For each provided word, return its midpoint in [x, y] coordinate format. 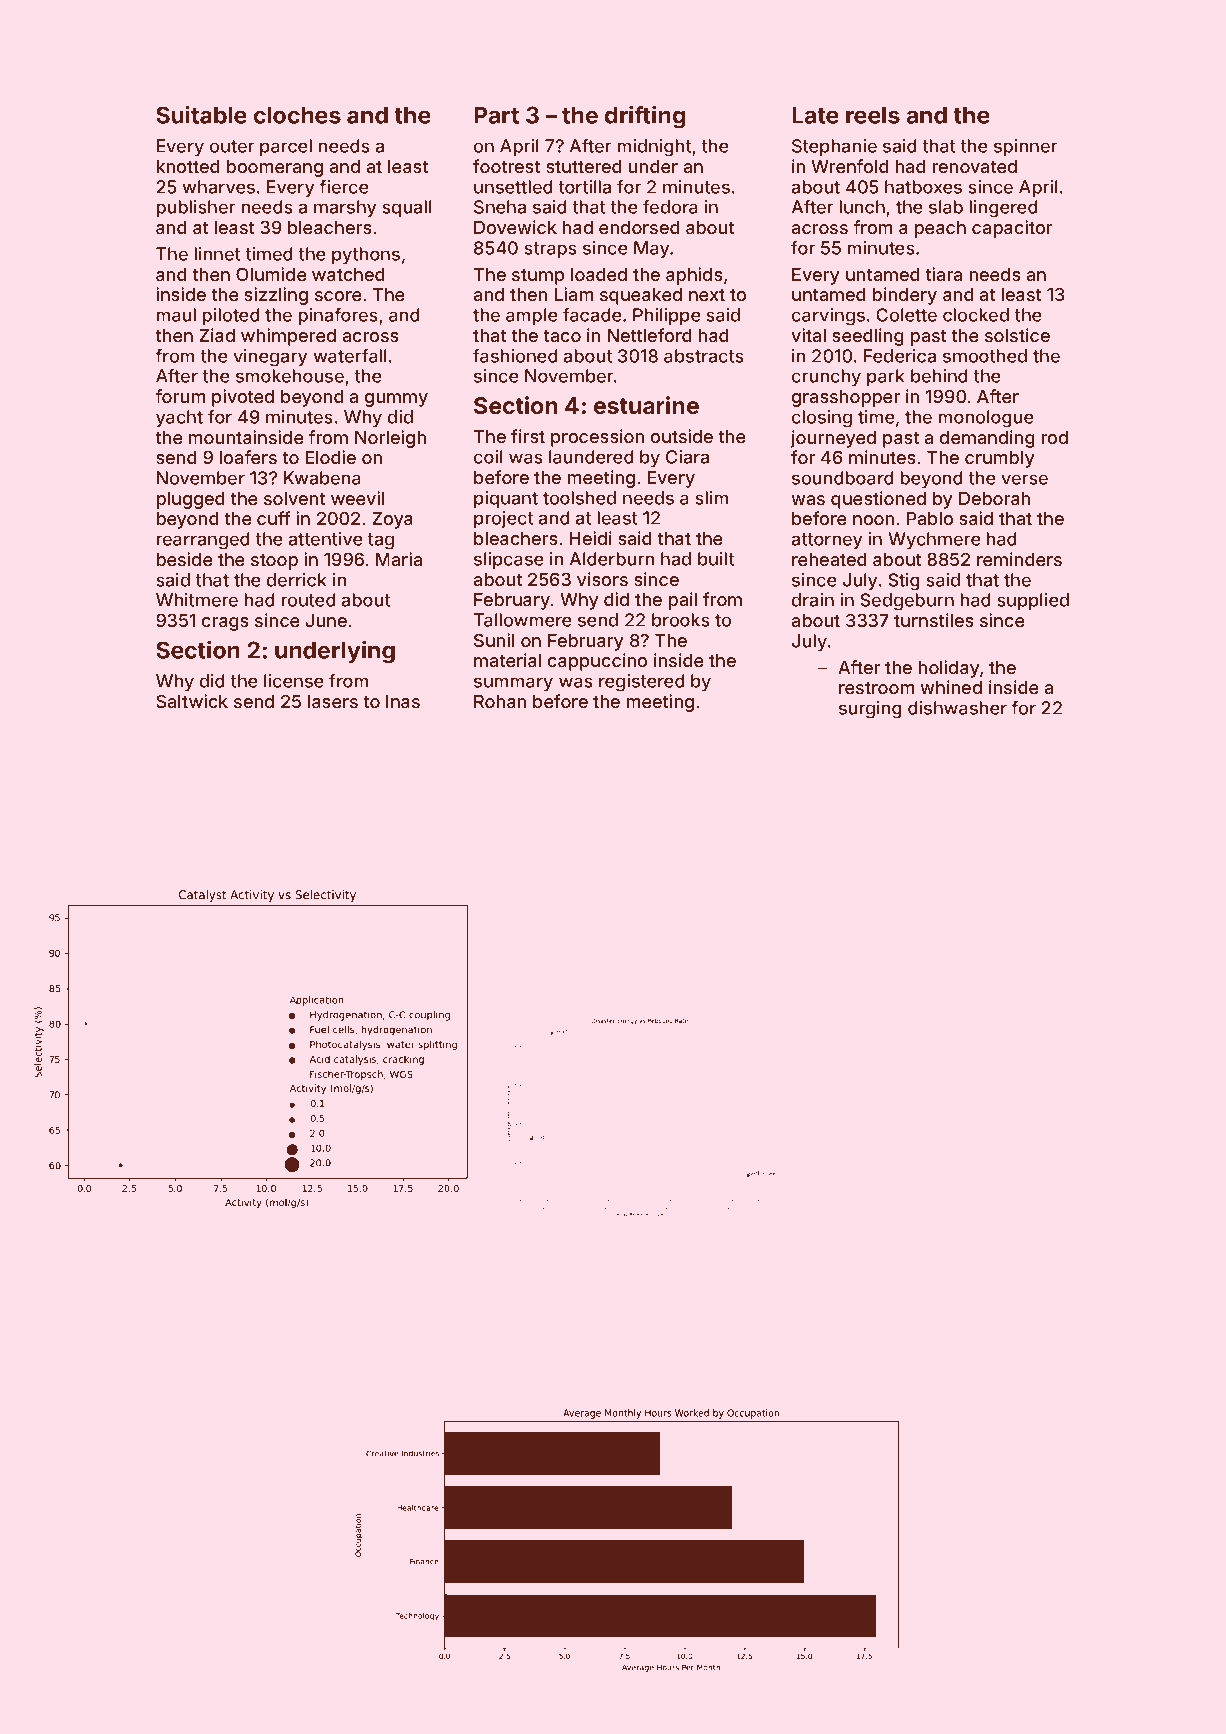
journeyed [833, 439]
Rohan [500, 701]
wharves [218, 187]
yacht [179, 418]
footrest [506, 166]
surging [870, 710]
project [503, 519]
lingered [1004, 209]
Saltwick [192, 701]
